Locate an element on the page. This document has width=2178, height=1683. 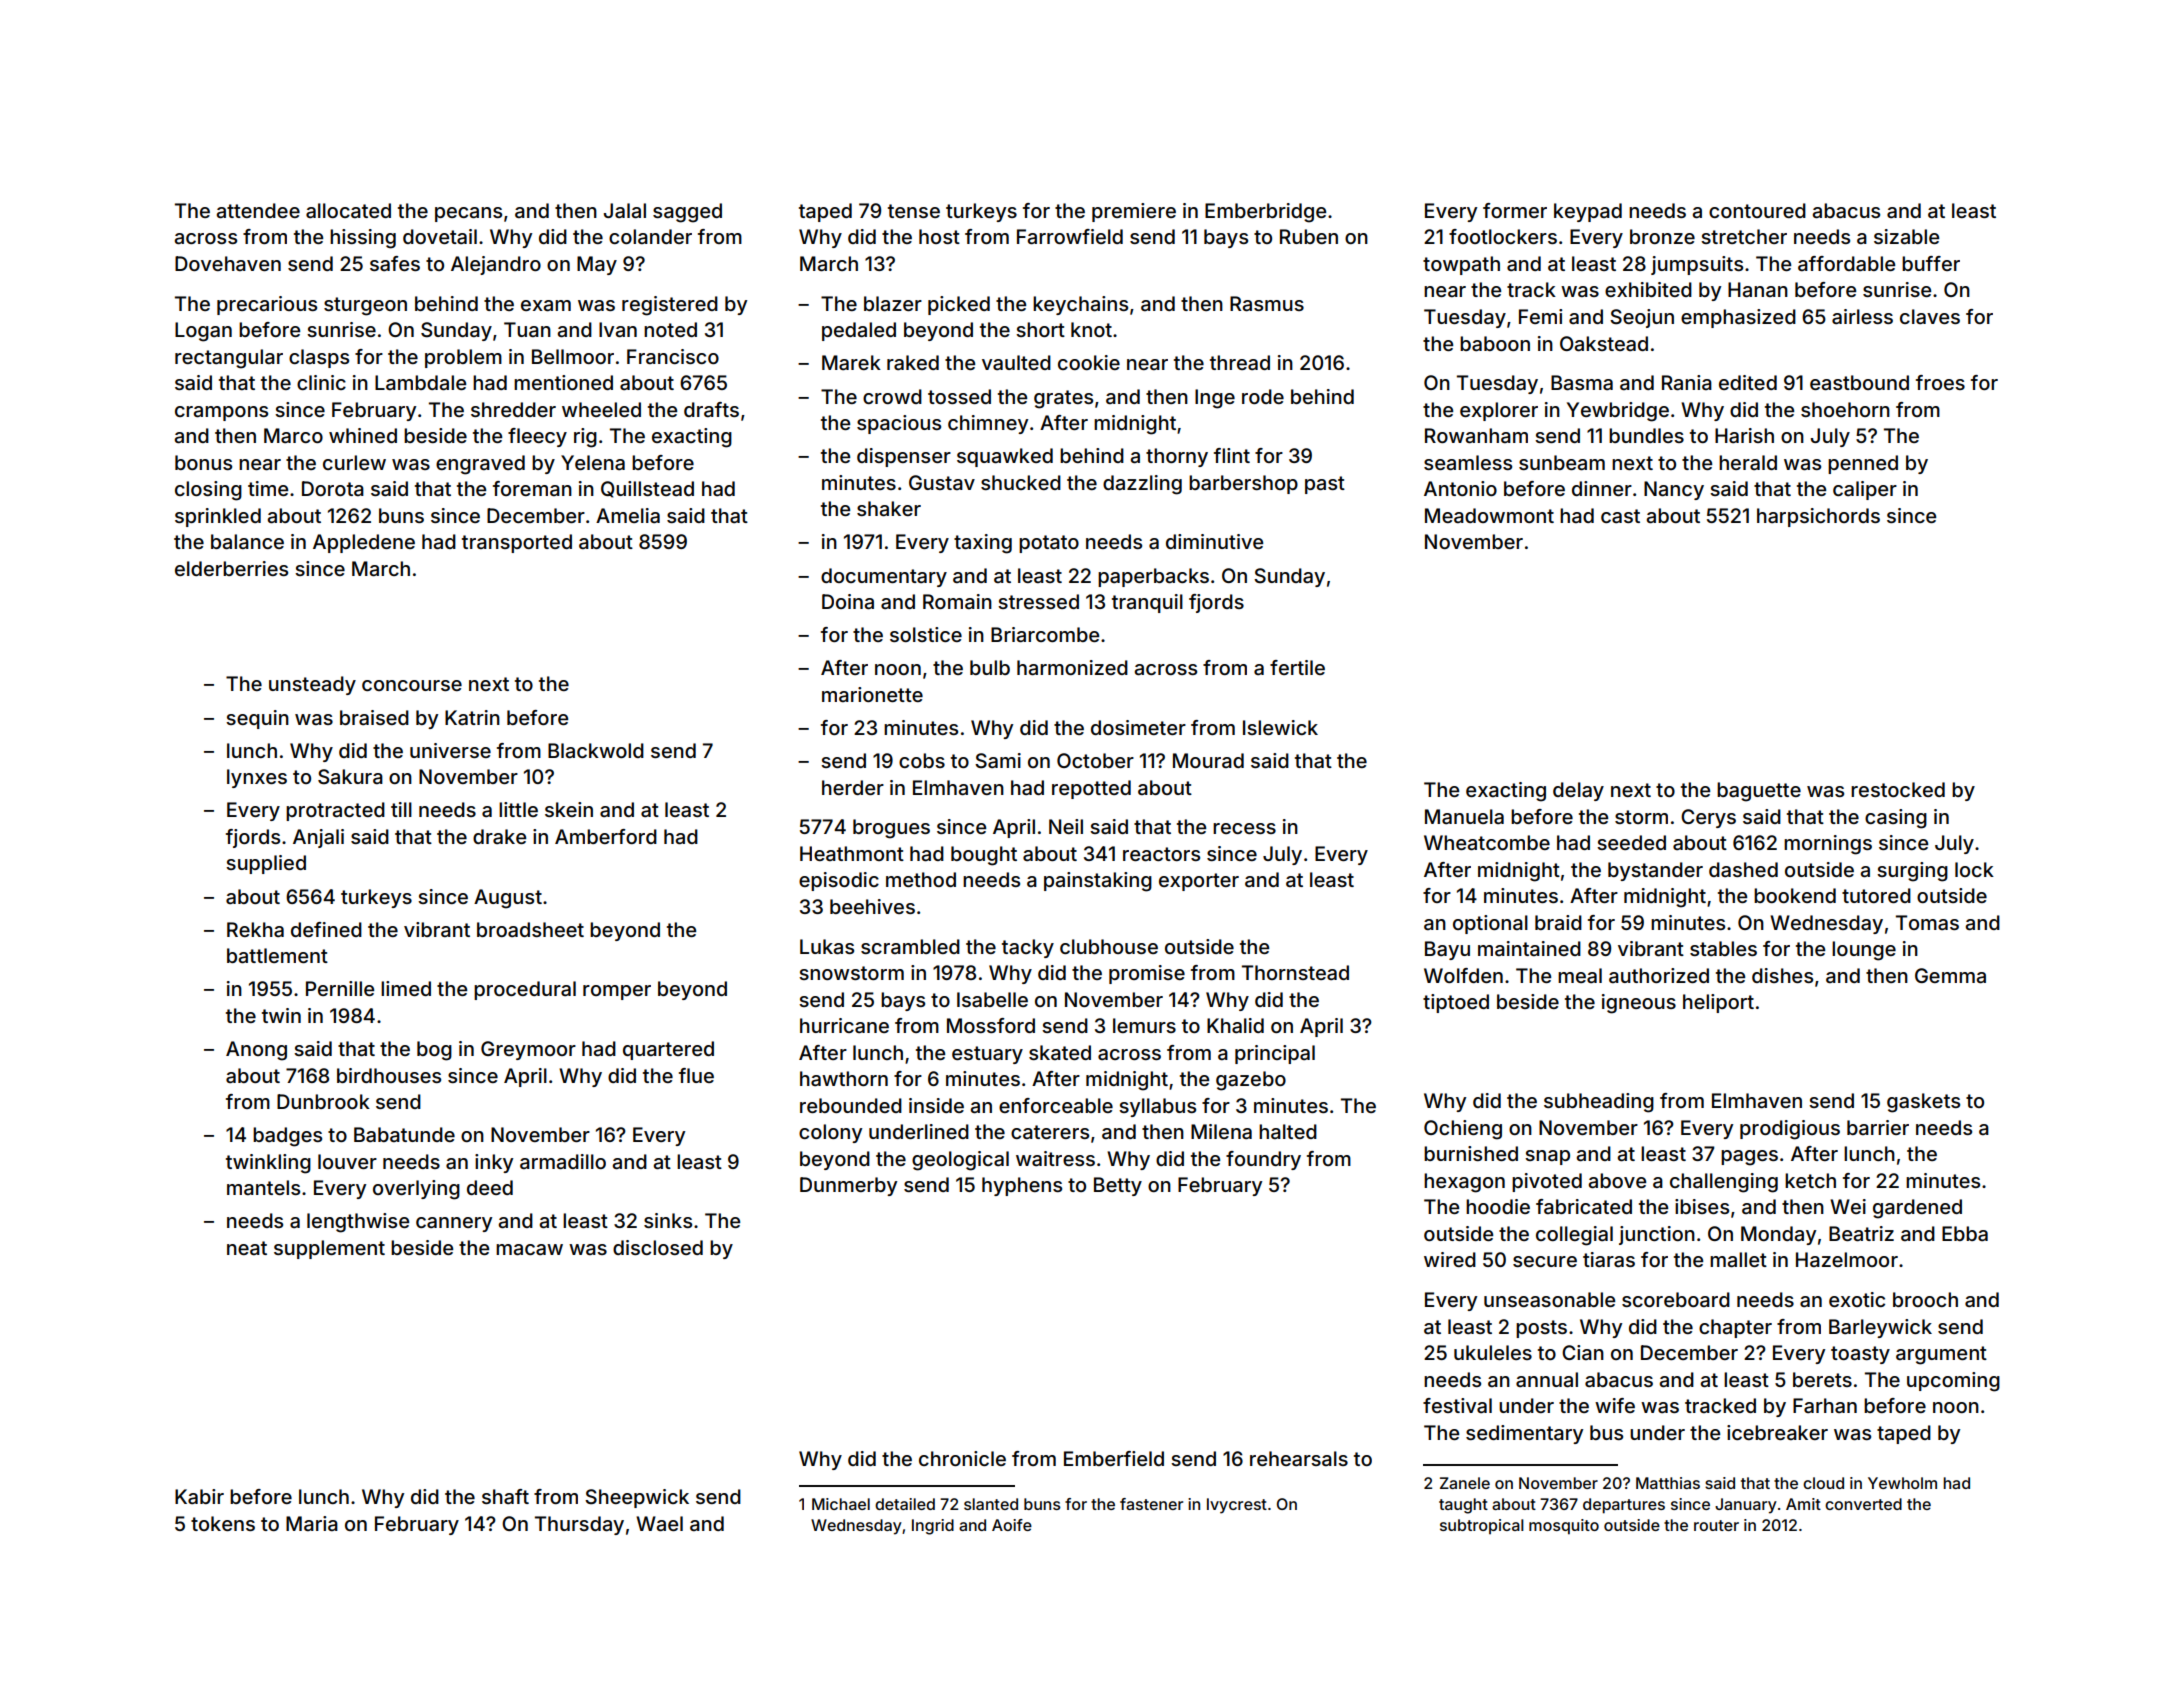
Oakstead is located at coordinates (1604, 344).
